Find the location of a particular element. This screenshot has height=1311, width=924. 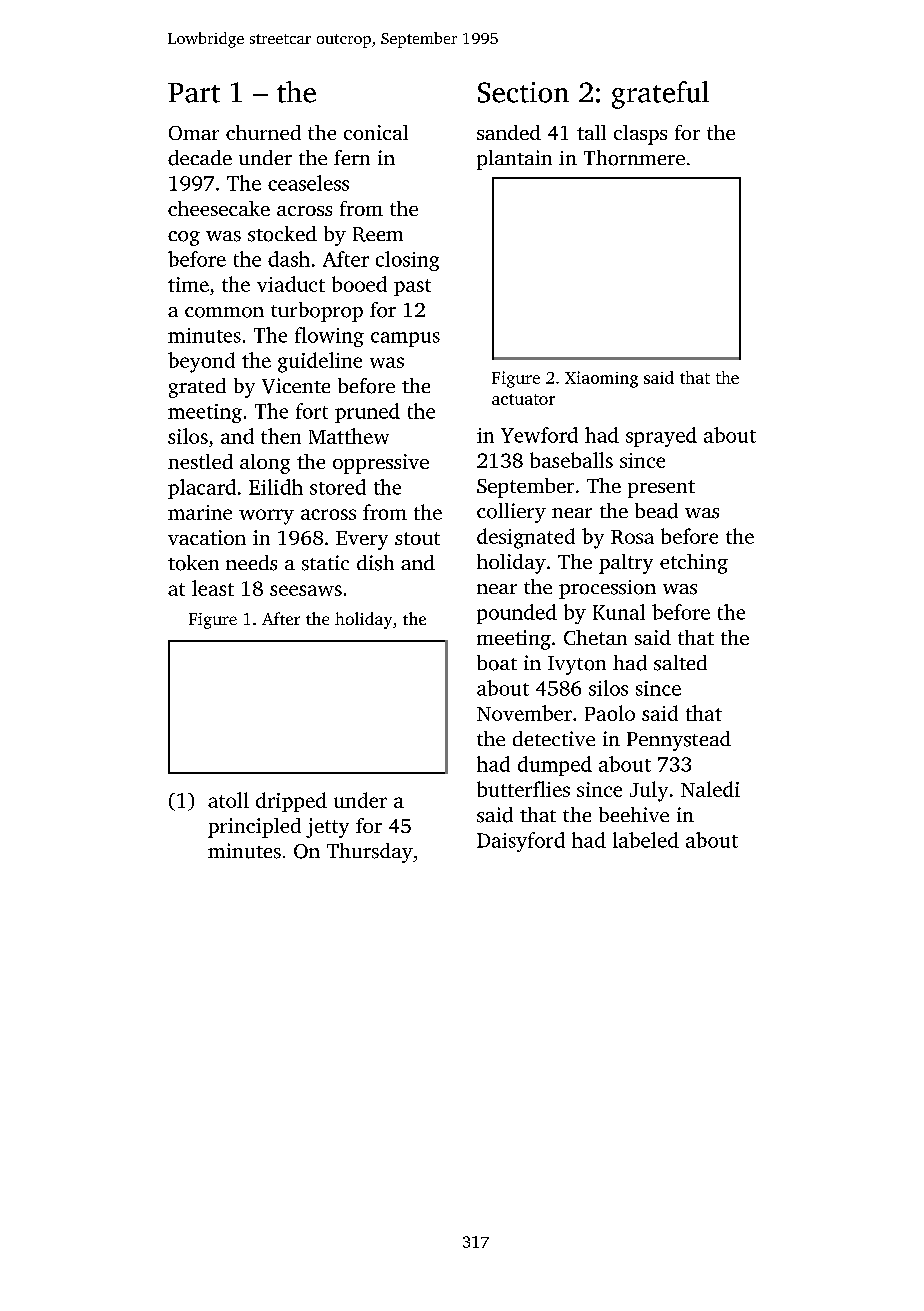

Daisyford is located at coordinates (521, 842).
